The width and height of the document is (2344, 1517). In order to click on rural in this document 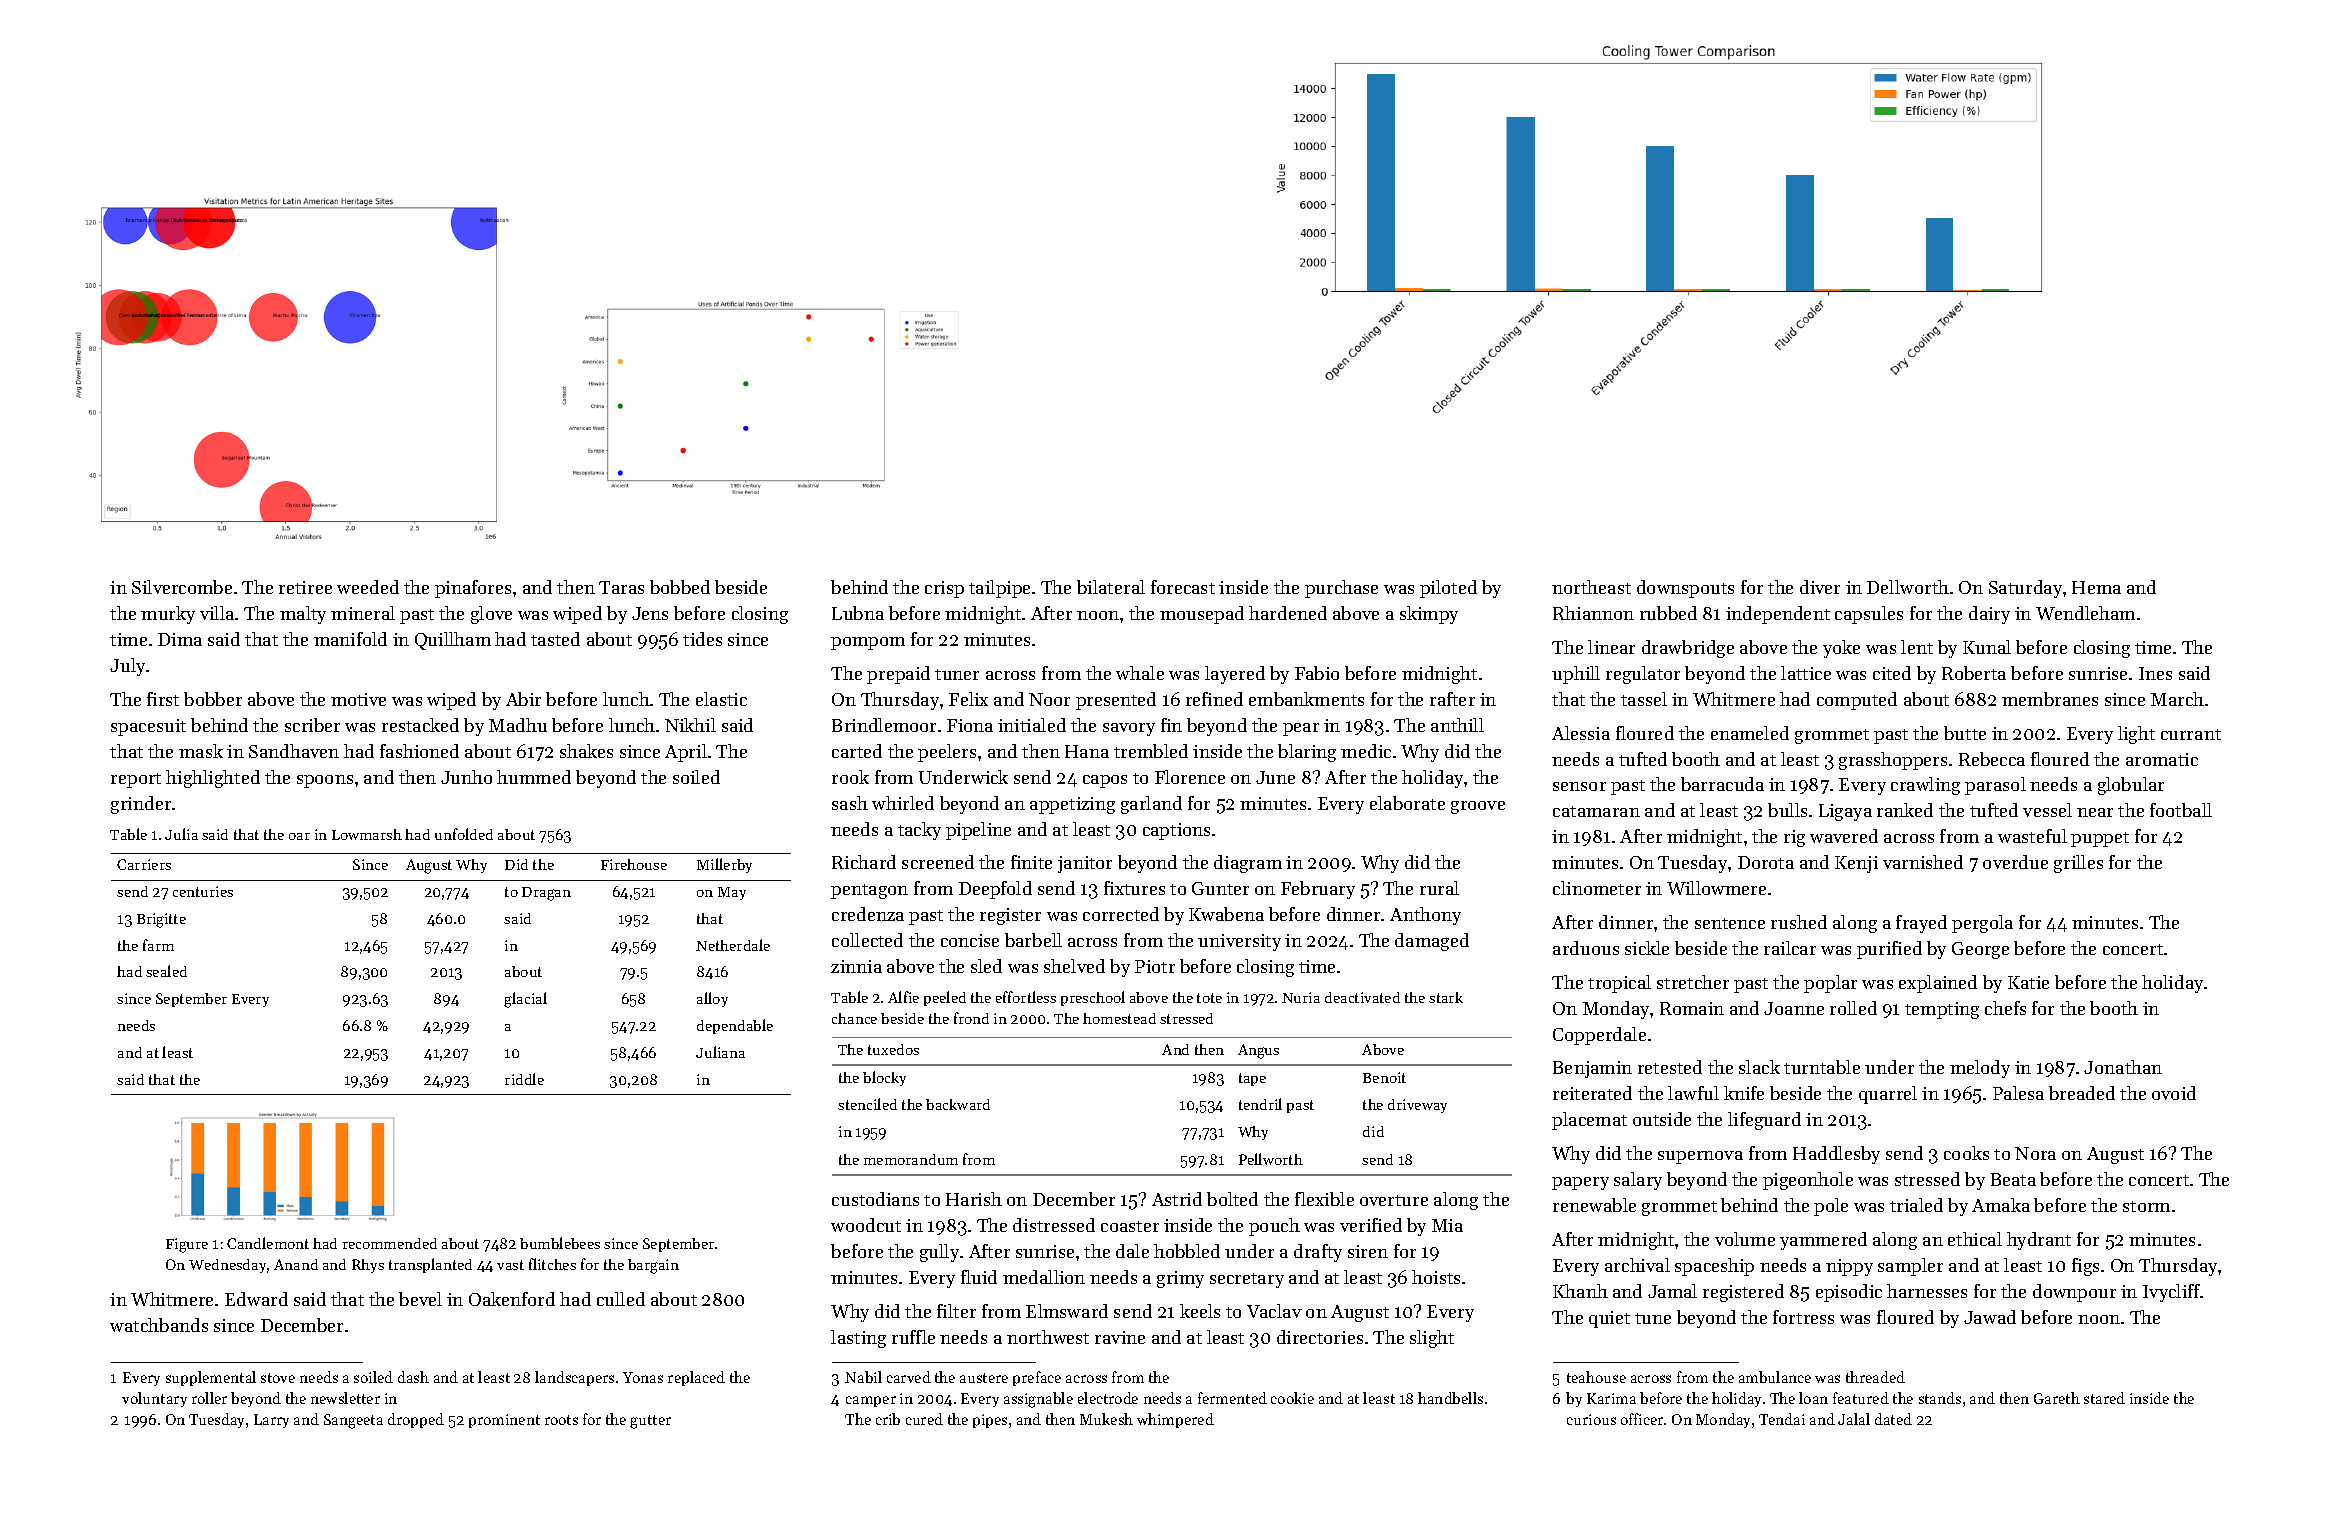, I will do `click(1439, 888)`.
